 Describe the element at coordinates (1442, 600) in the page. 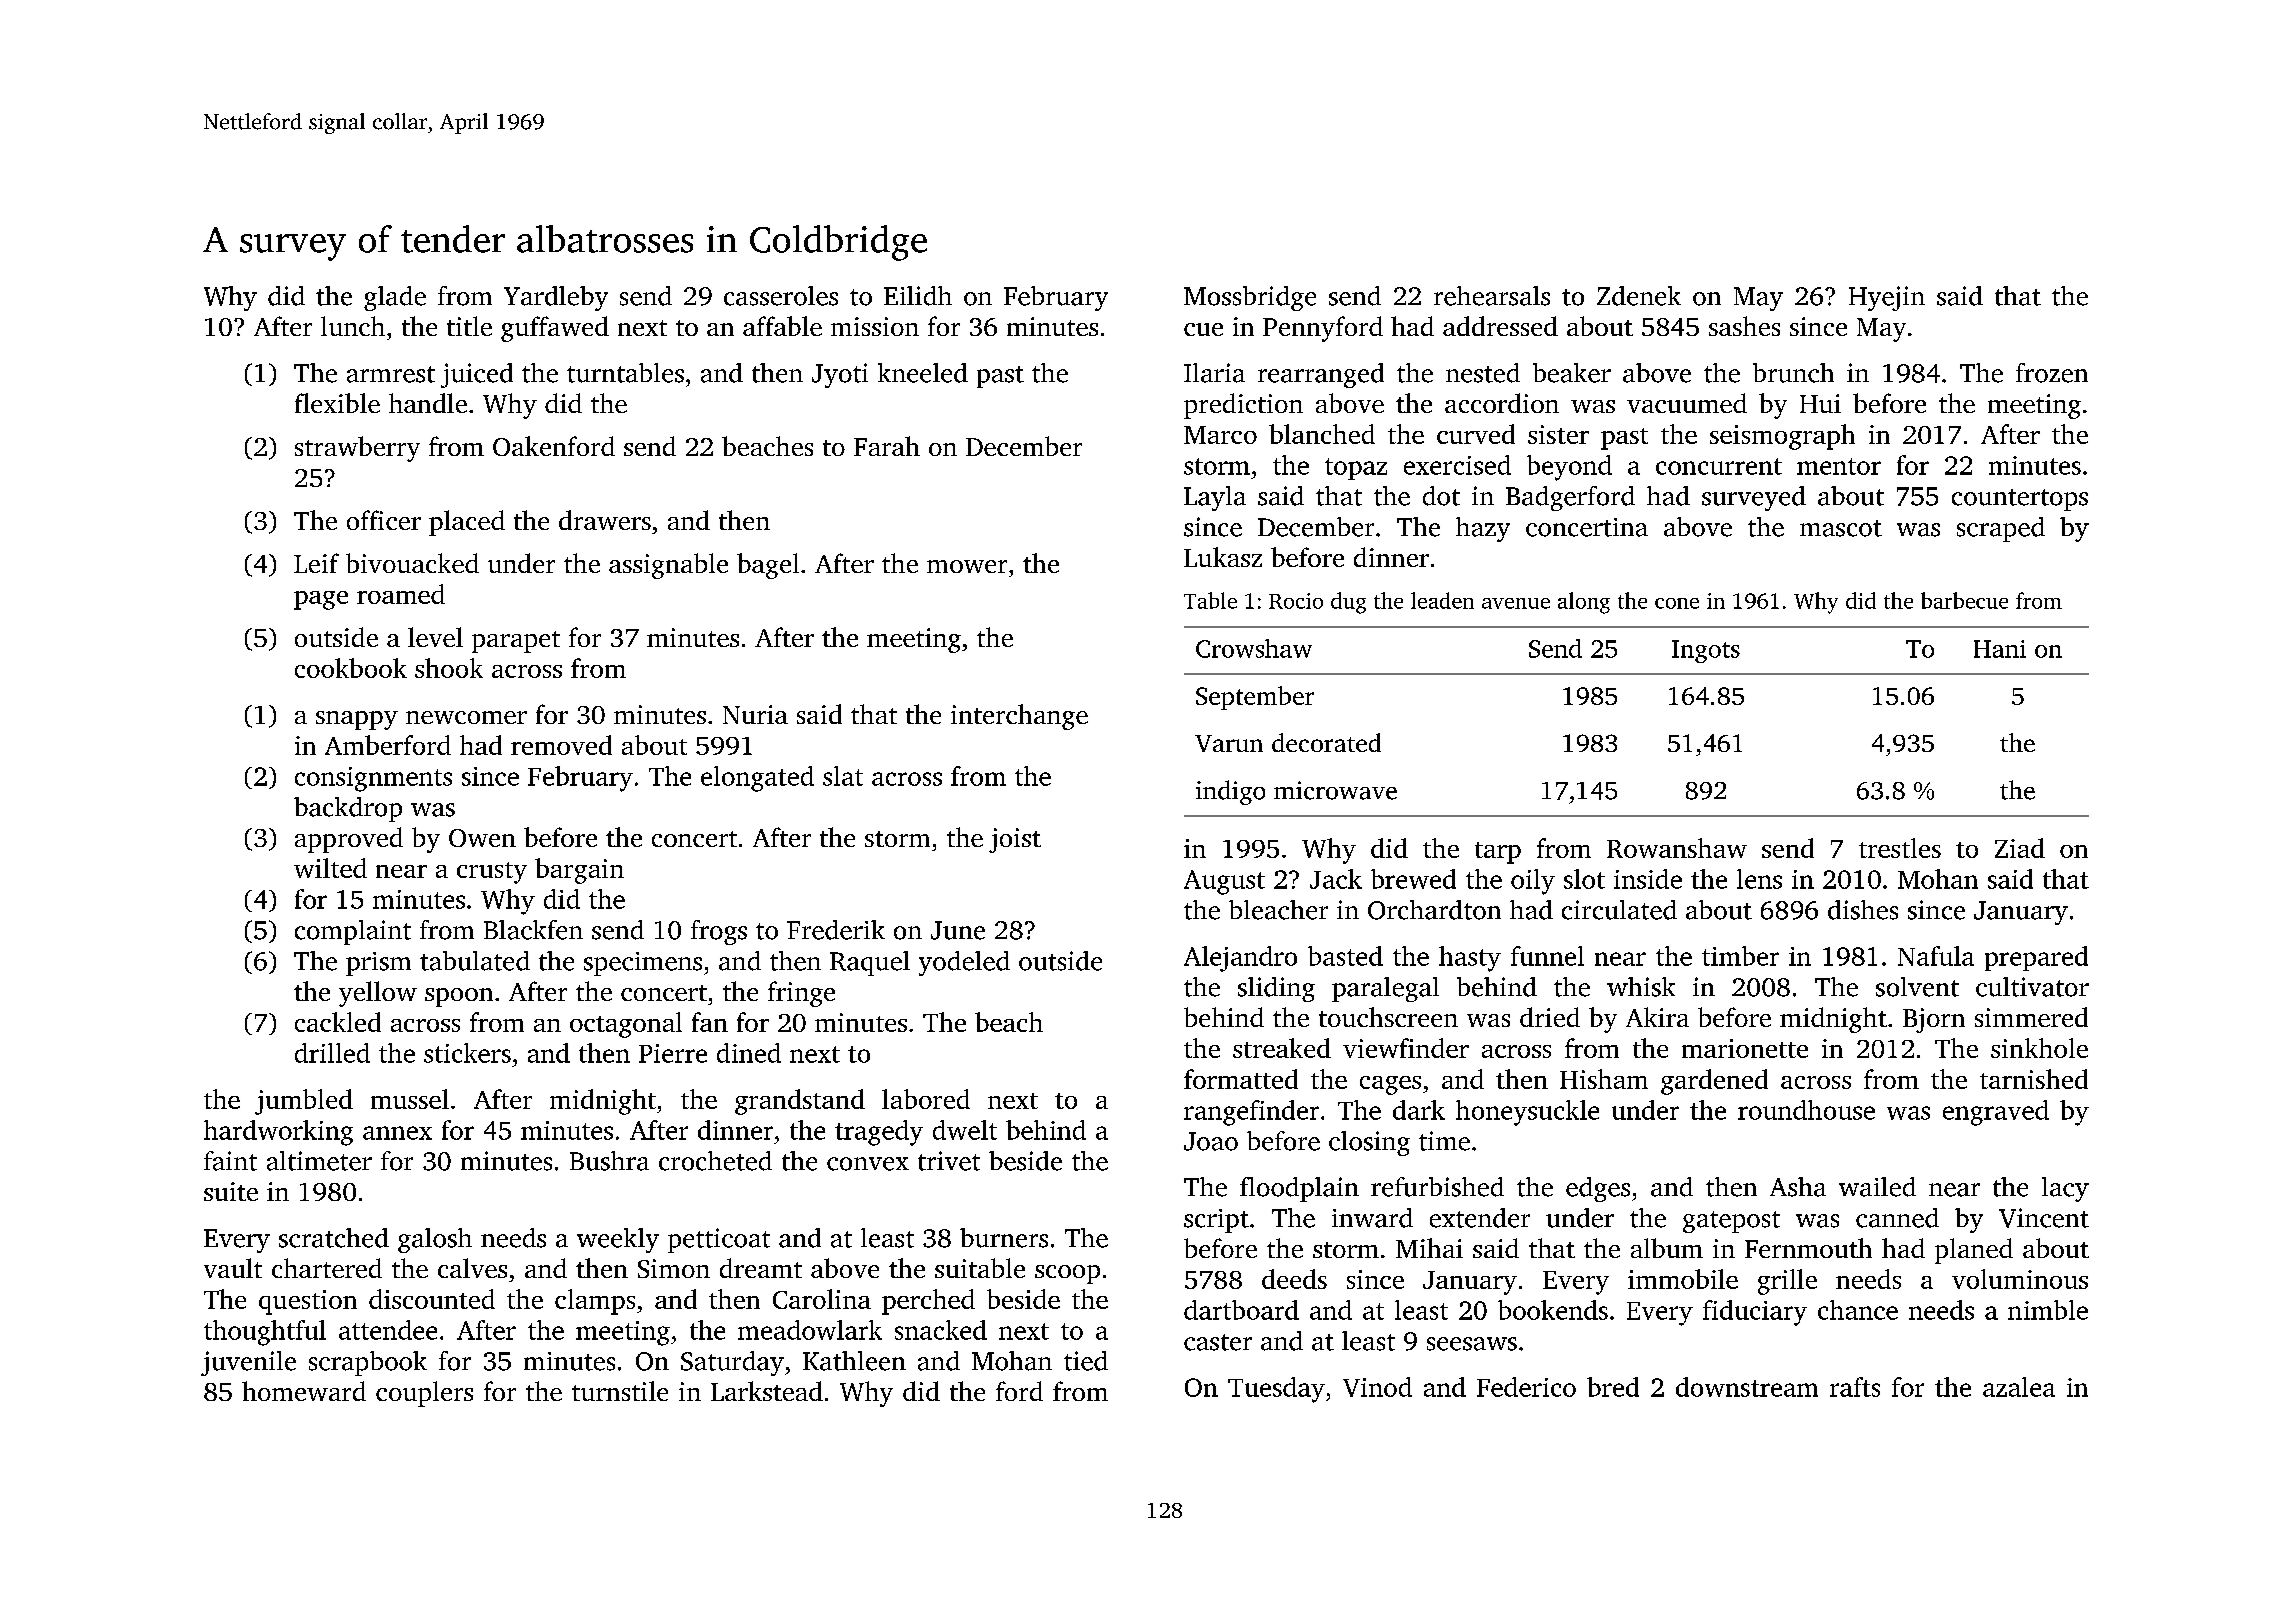

I see `leaden` at that location.
